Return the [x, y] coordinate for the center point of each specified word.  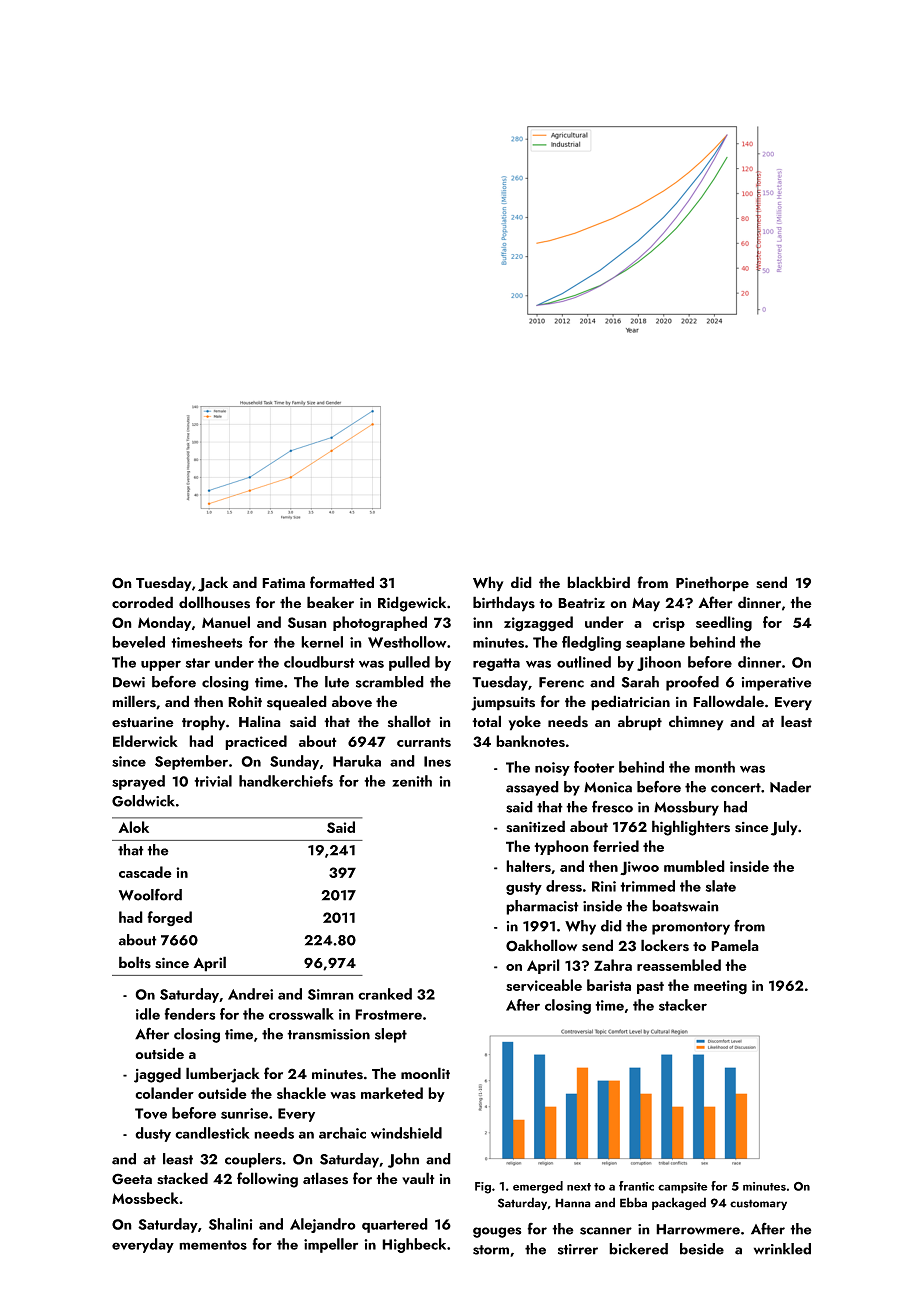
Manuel [226, 622]
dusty [153, 1134]
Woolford [150, 895]
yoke [524, 723]
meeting [720, 987]
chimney [696, 723]
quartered [395, 1225]
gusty [524, 888]
